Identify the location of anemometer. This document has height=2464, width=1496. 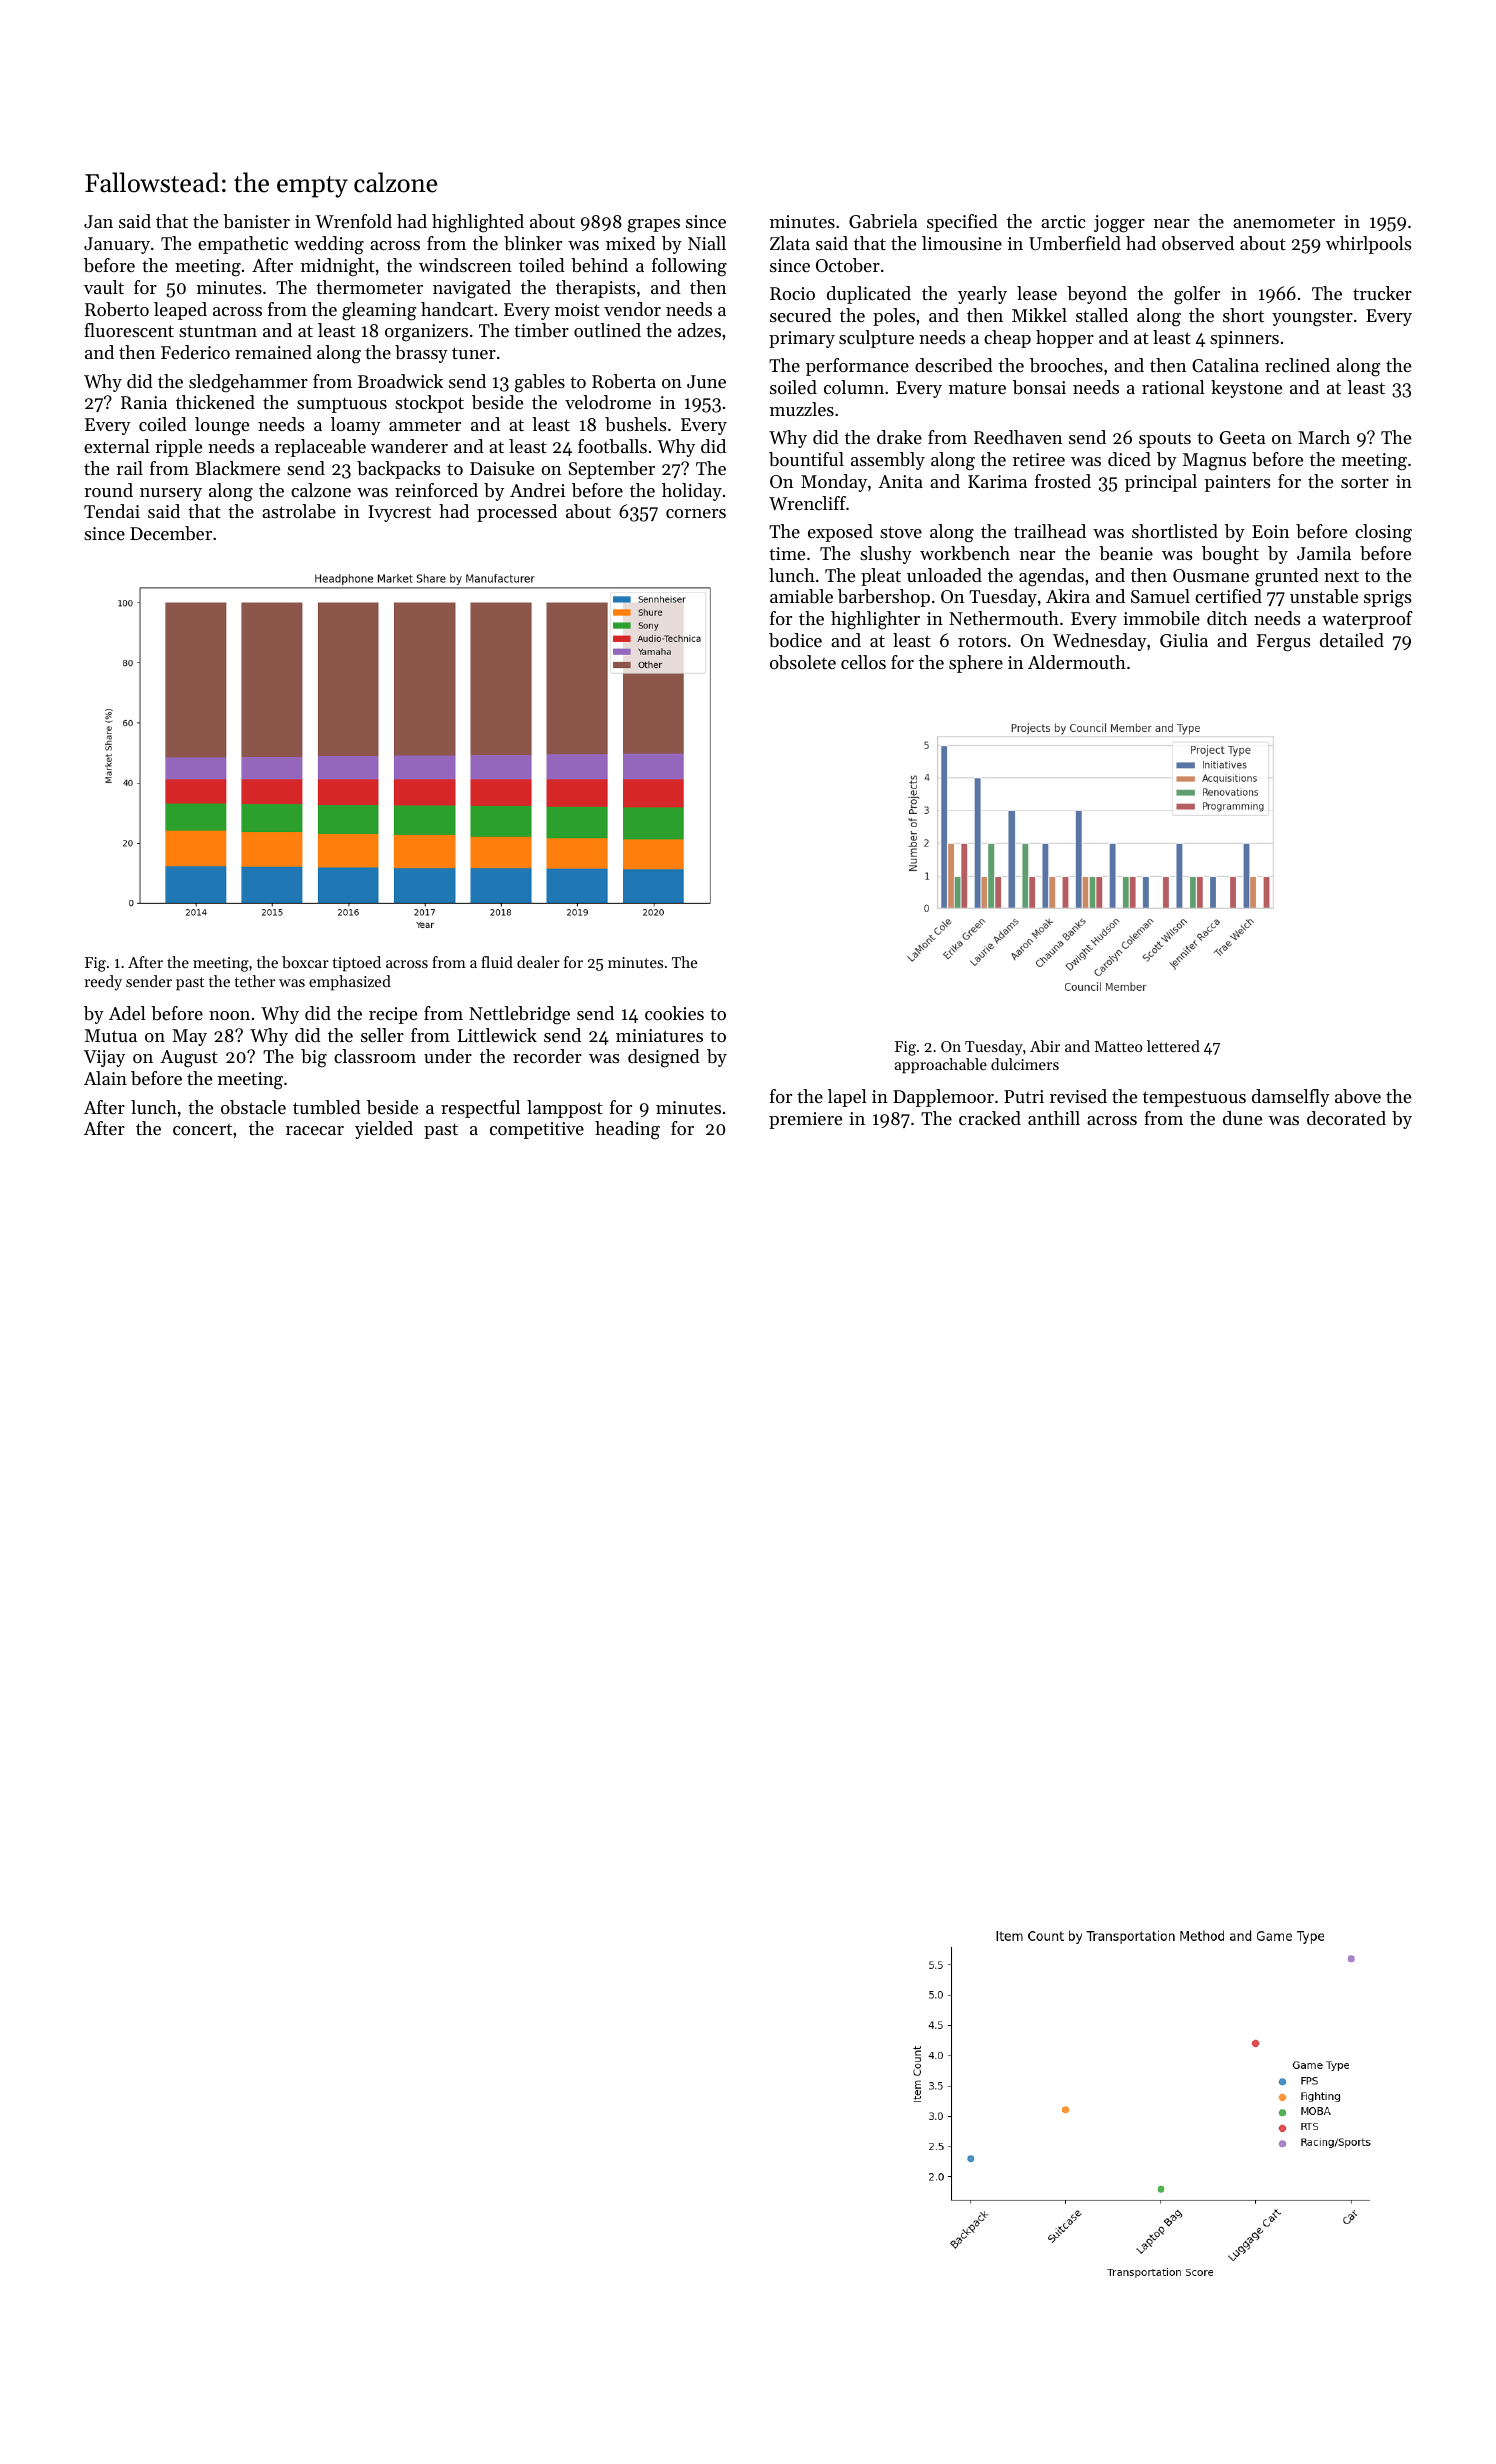
(1284, 222).
